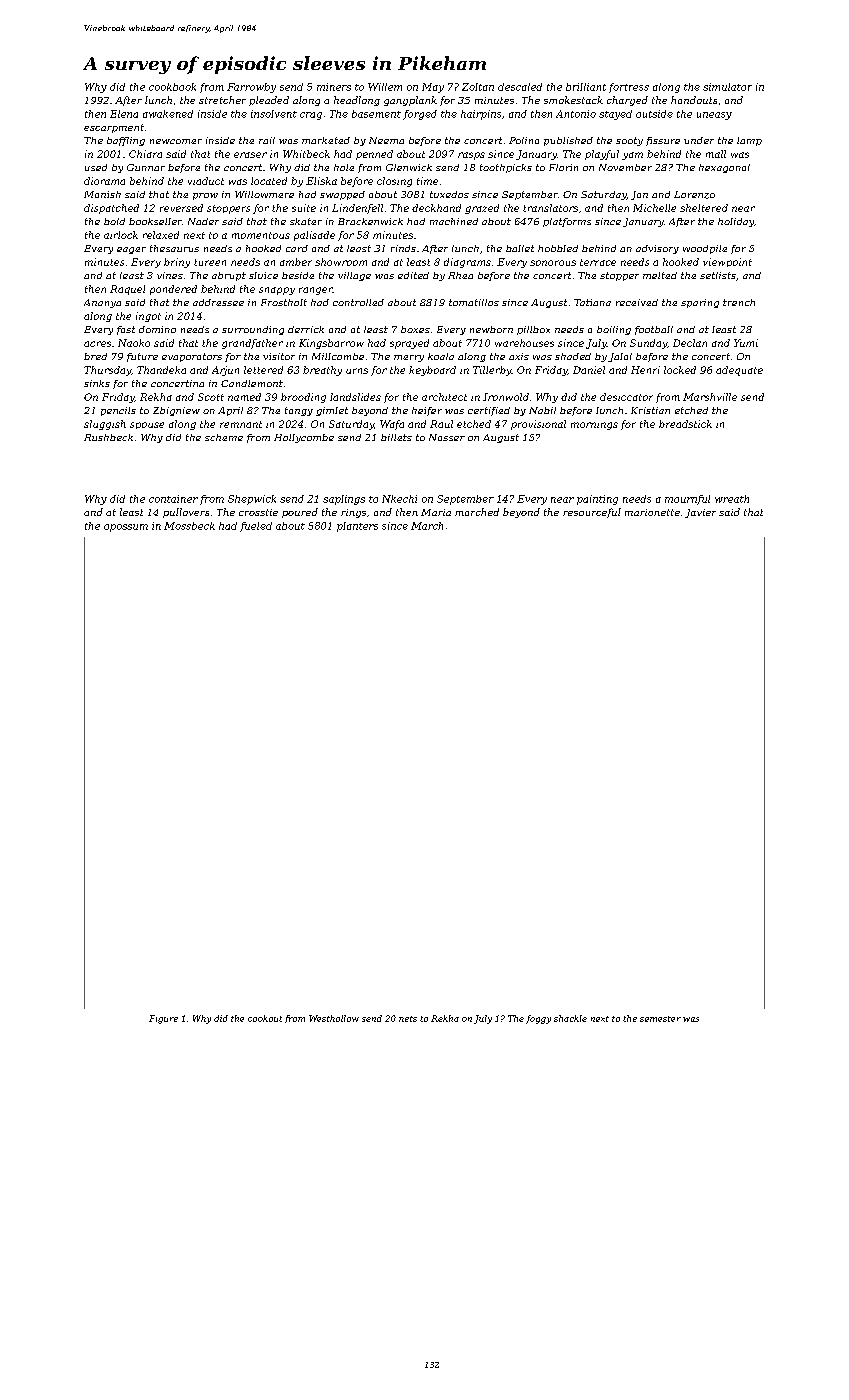 Image resolution: width=849 pixels, height=1400 pixels. I want to click on eraser, so click(250, 155).
